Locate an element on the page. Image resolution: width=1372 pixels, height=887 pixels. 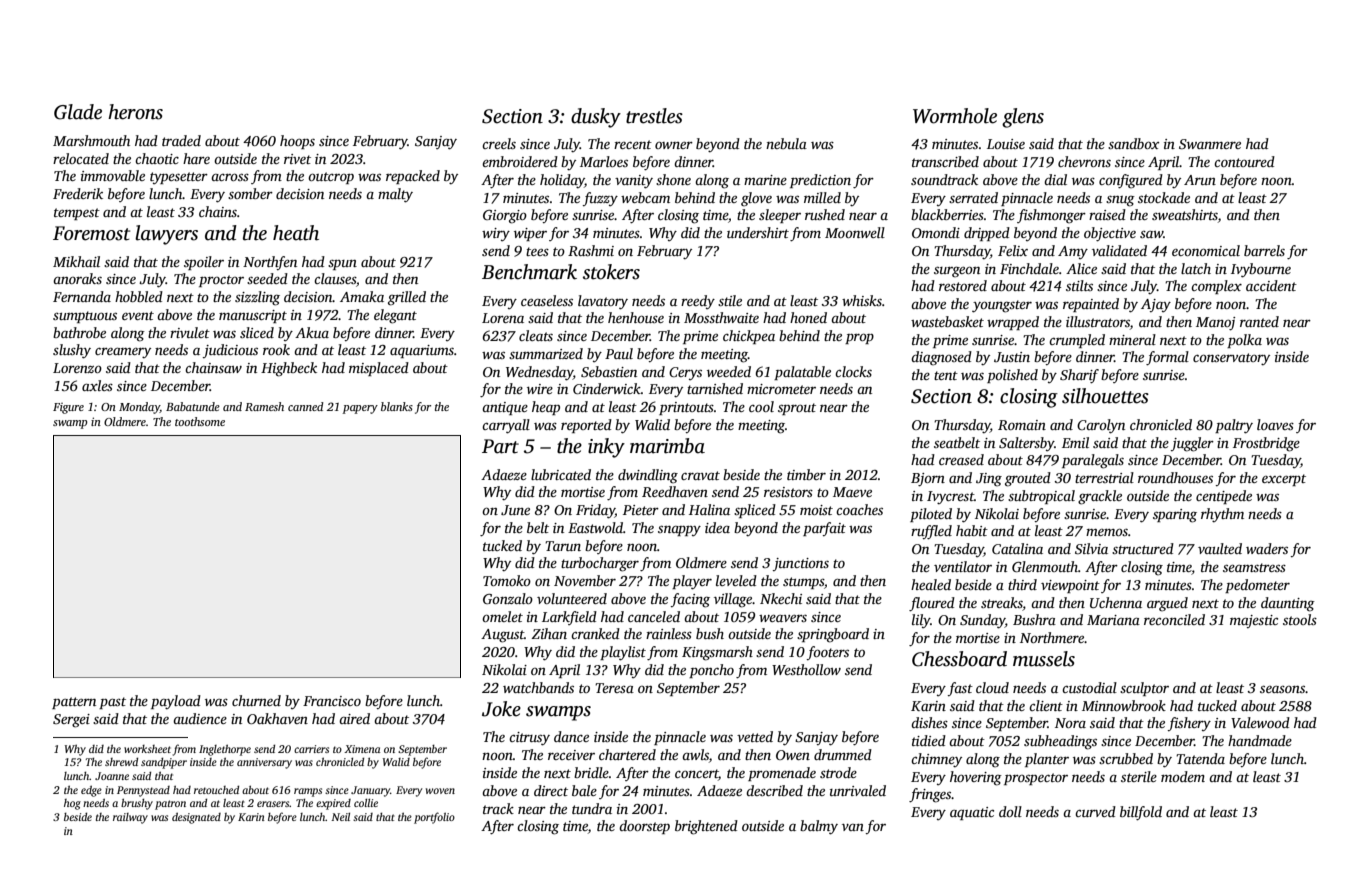
dwindling is located at coordinates (648, 476).
